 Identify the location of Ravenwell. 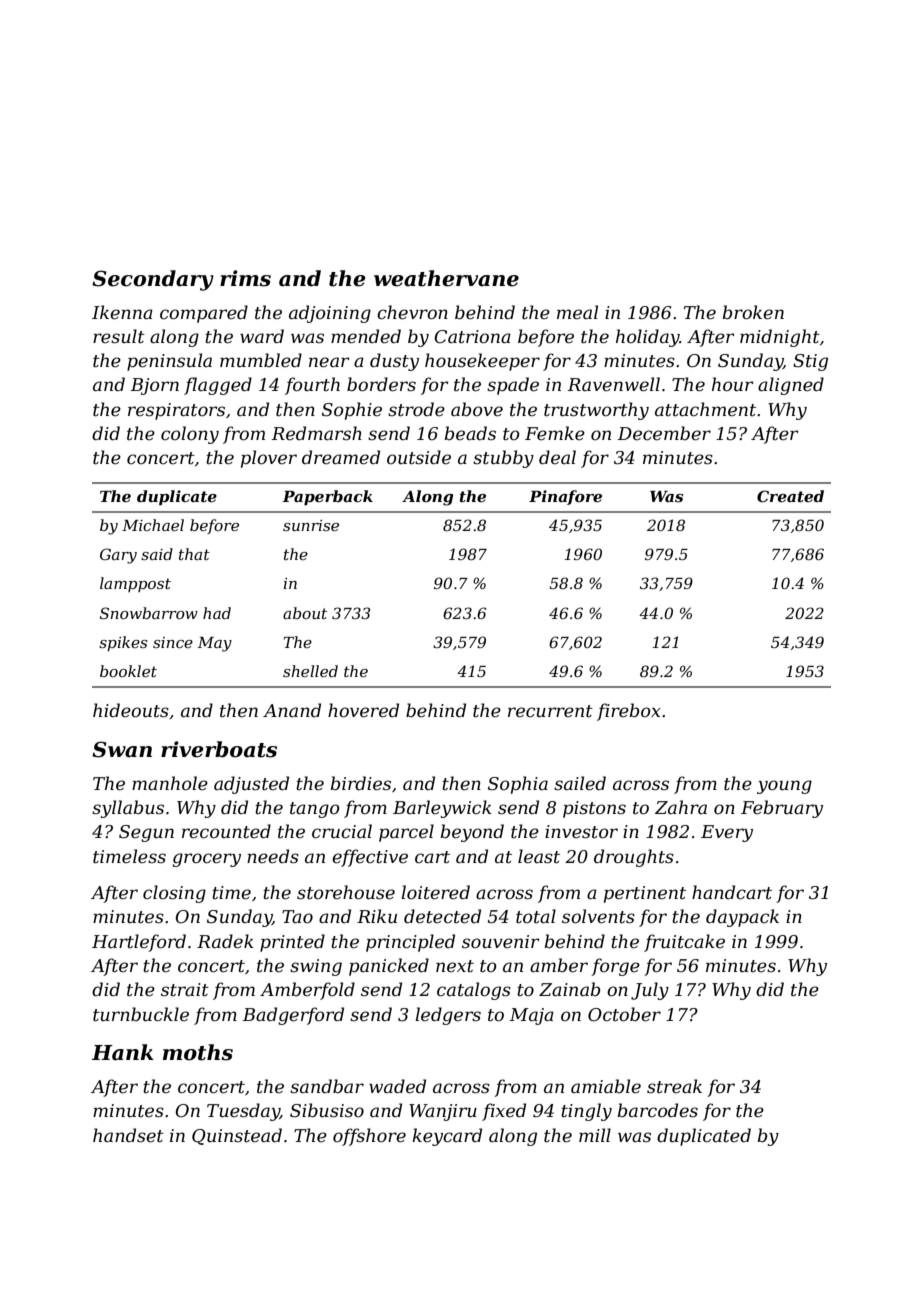
(614, 384).
